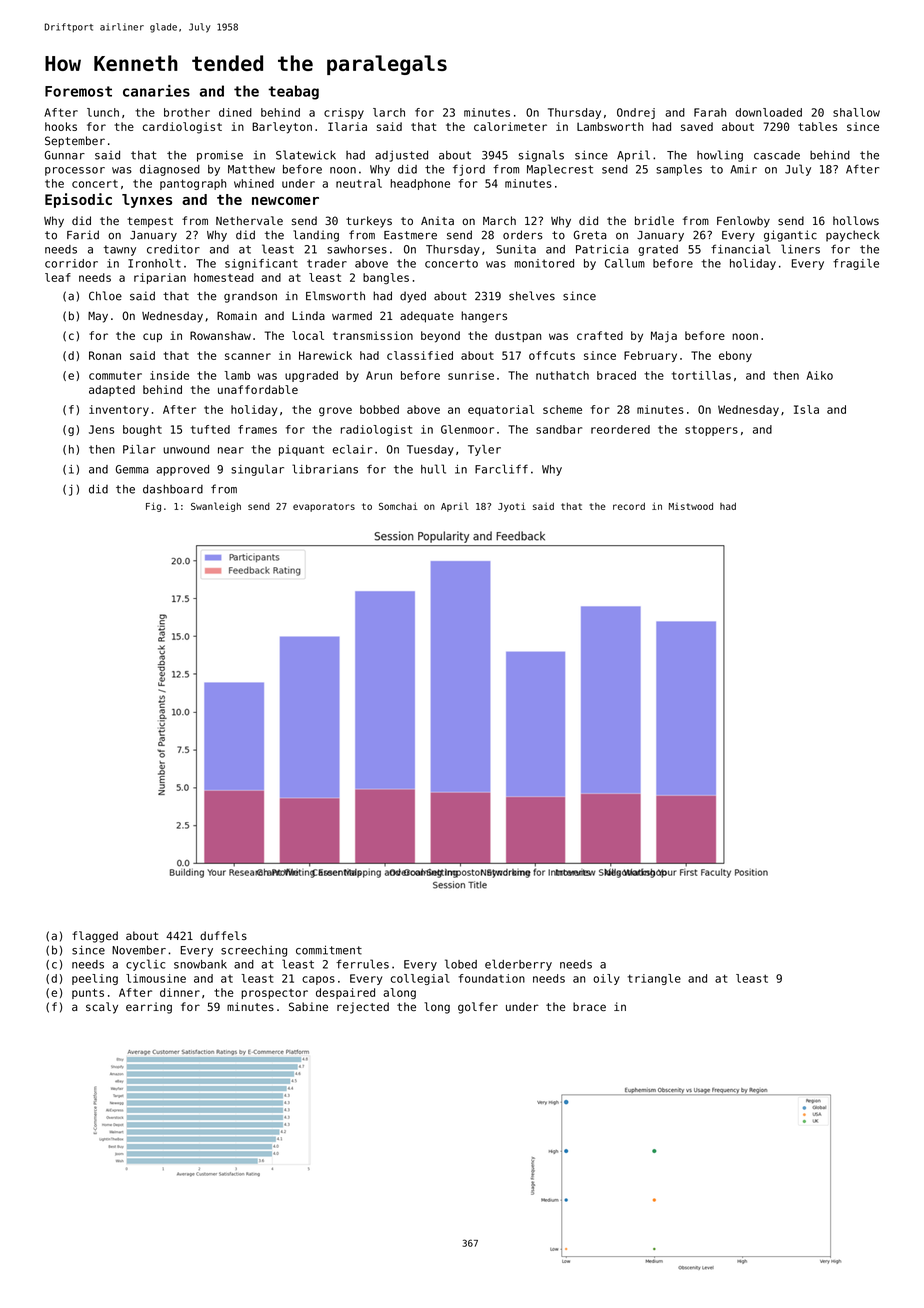 This page has width=924, height=1308. I want to click on bridle, so click(654, 220).
